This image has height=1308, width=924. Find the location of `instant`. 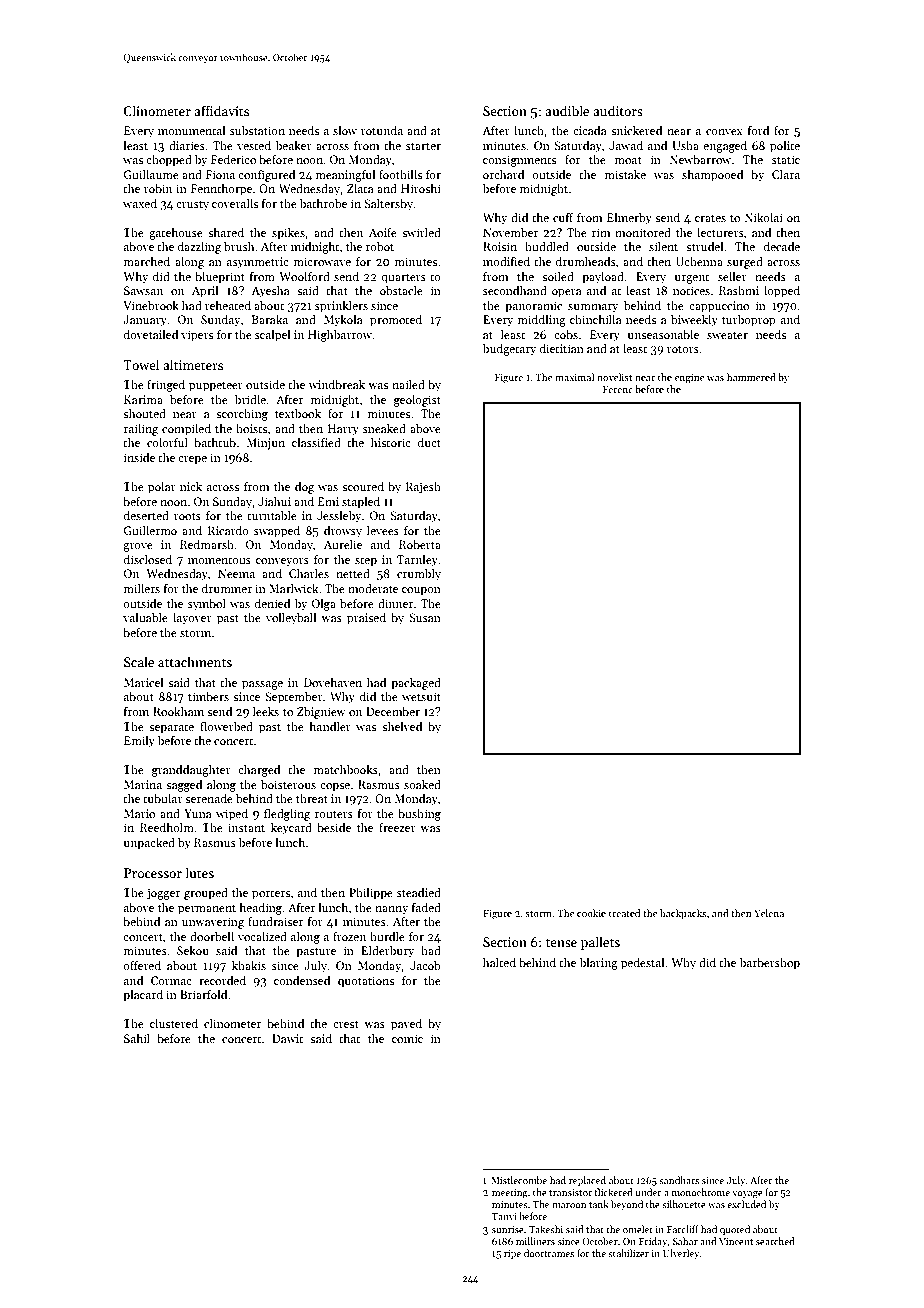

instant is located at coordinates (246, 827).
